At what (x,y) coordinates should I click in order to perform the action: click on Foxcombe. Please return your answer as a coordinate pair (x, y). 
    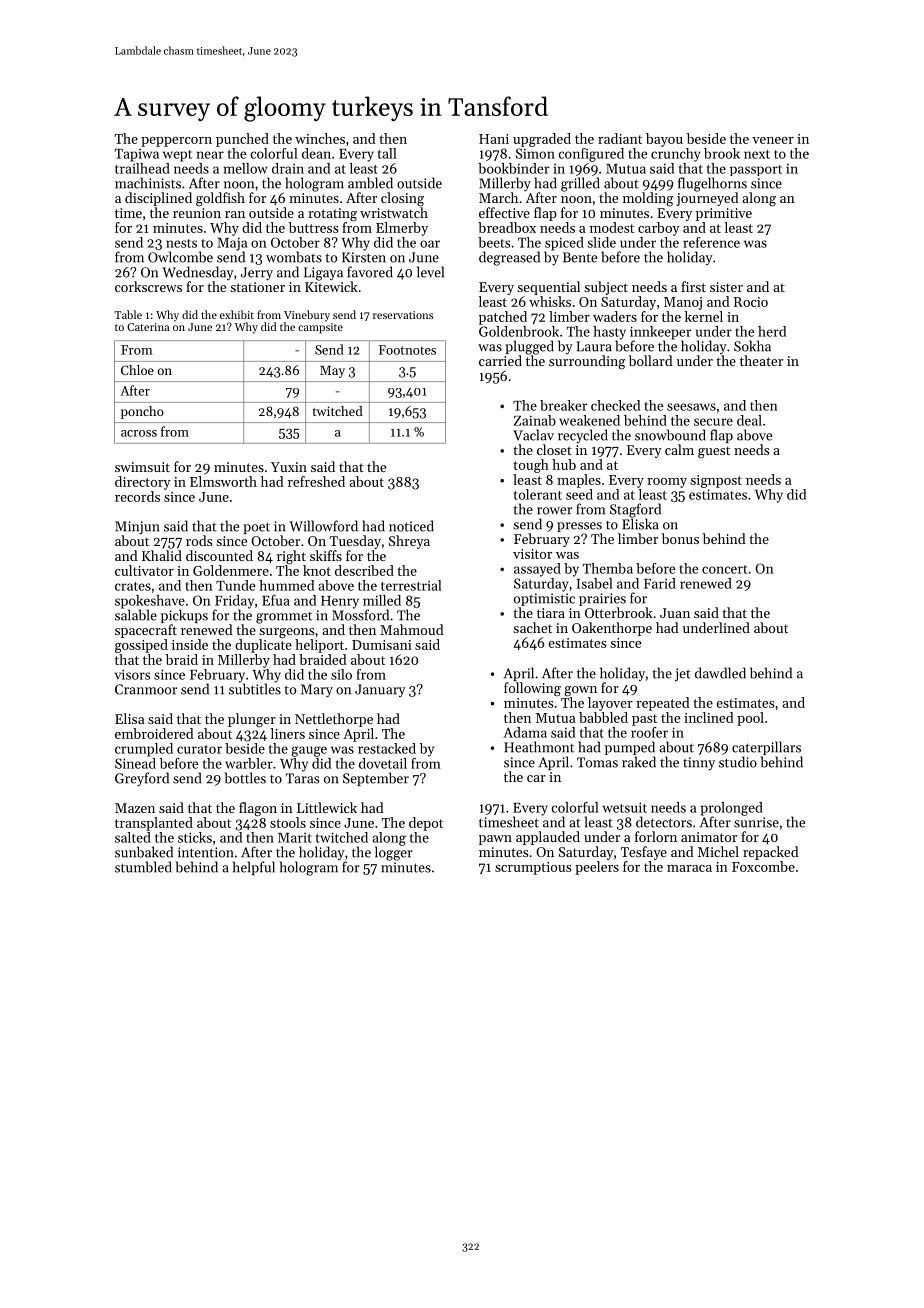
    Looking at the image, I should click on (763, 866).
